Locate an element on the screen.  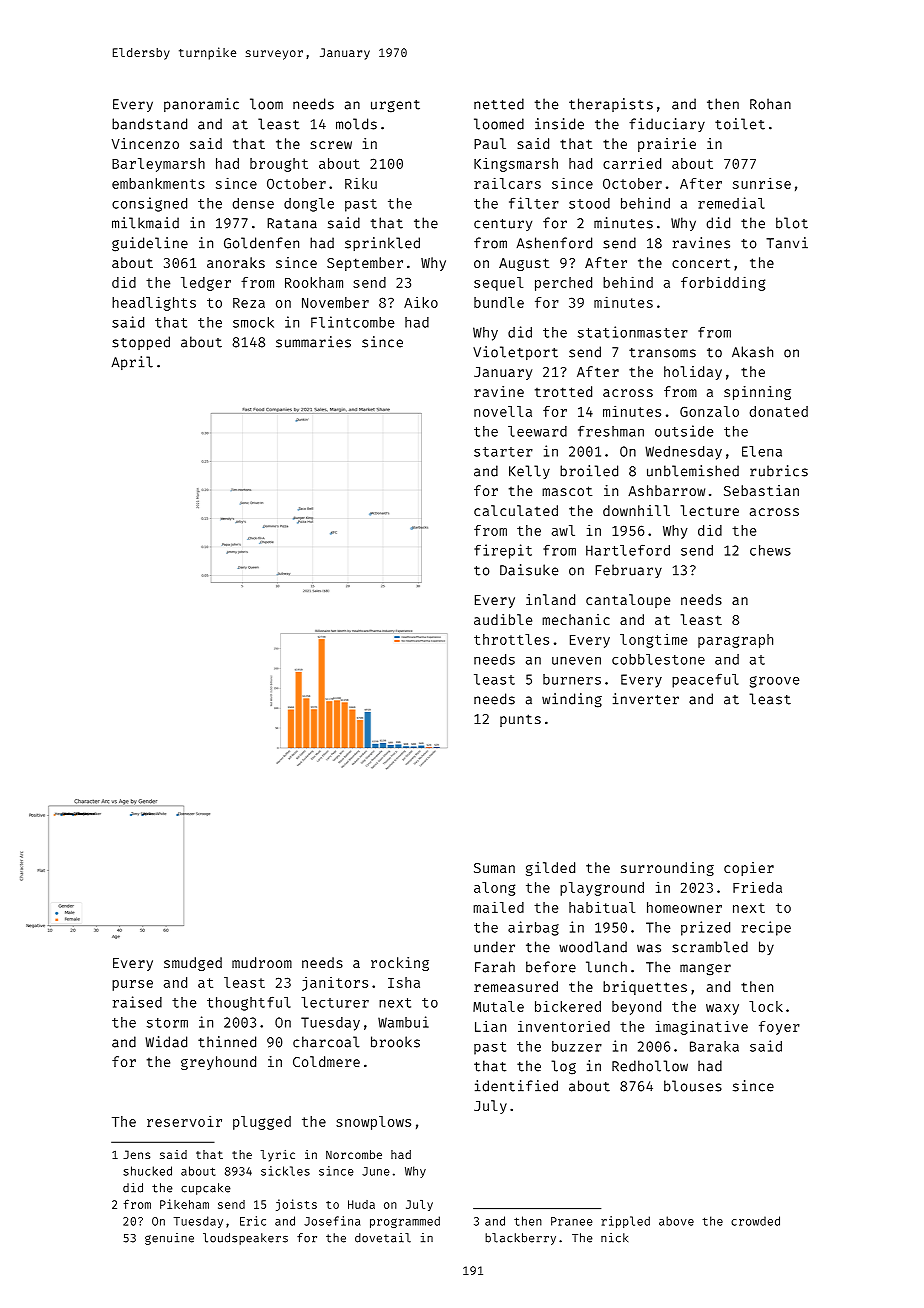
recipe is located at coordinates (766, 928).
